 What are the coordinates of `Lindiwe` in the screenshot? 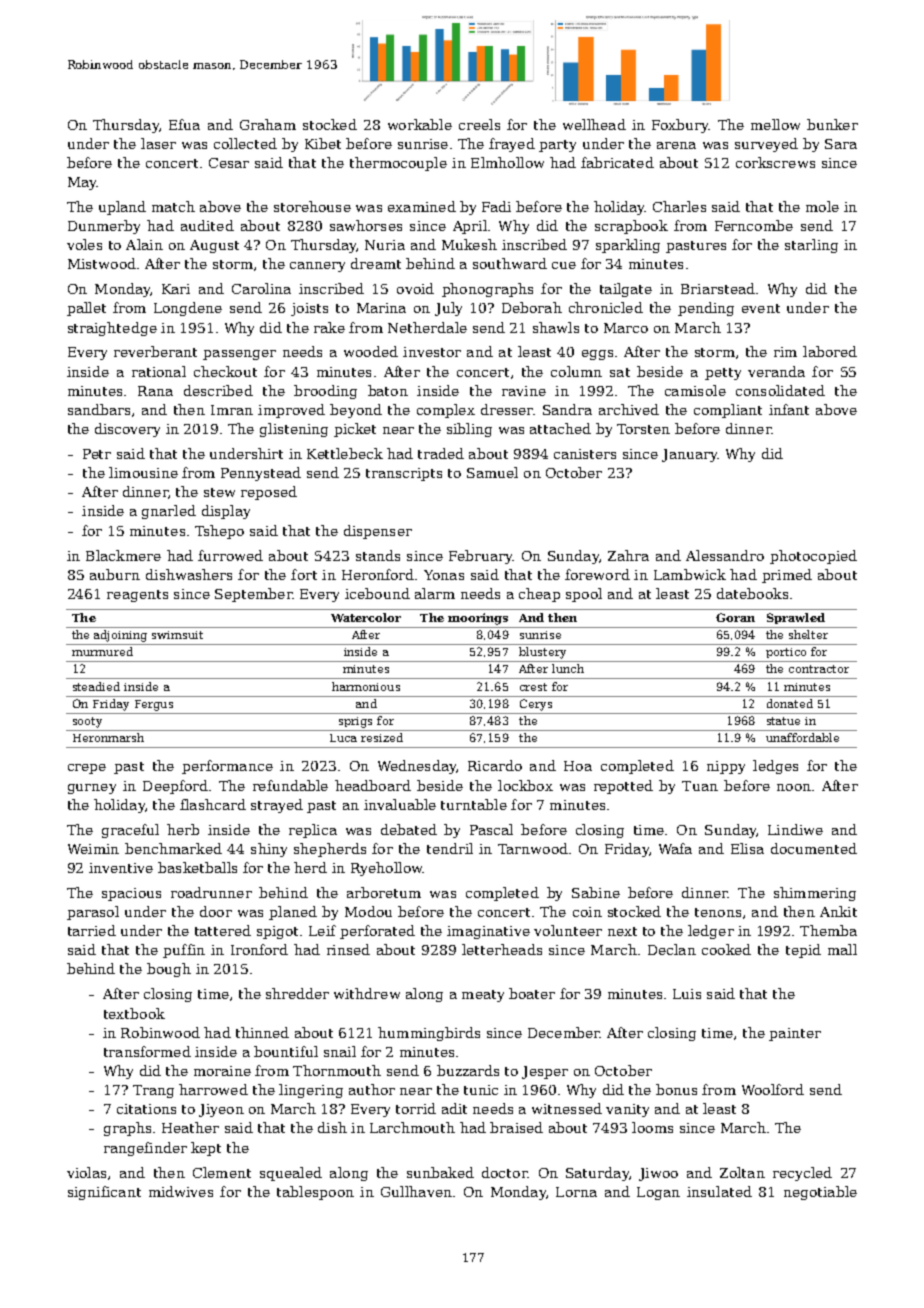 It's located at (795, 829).
